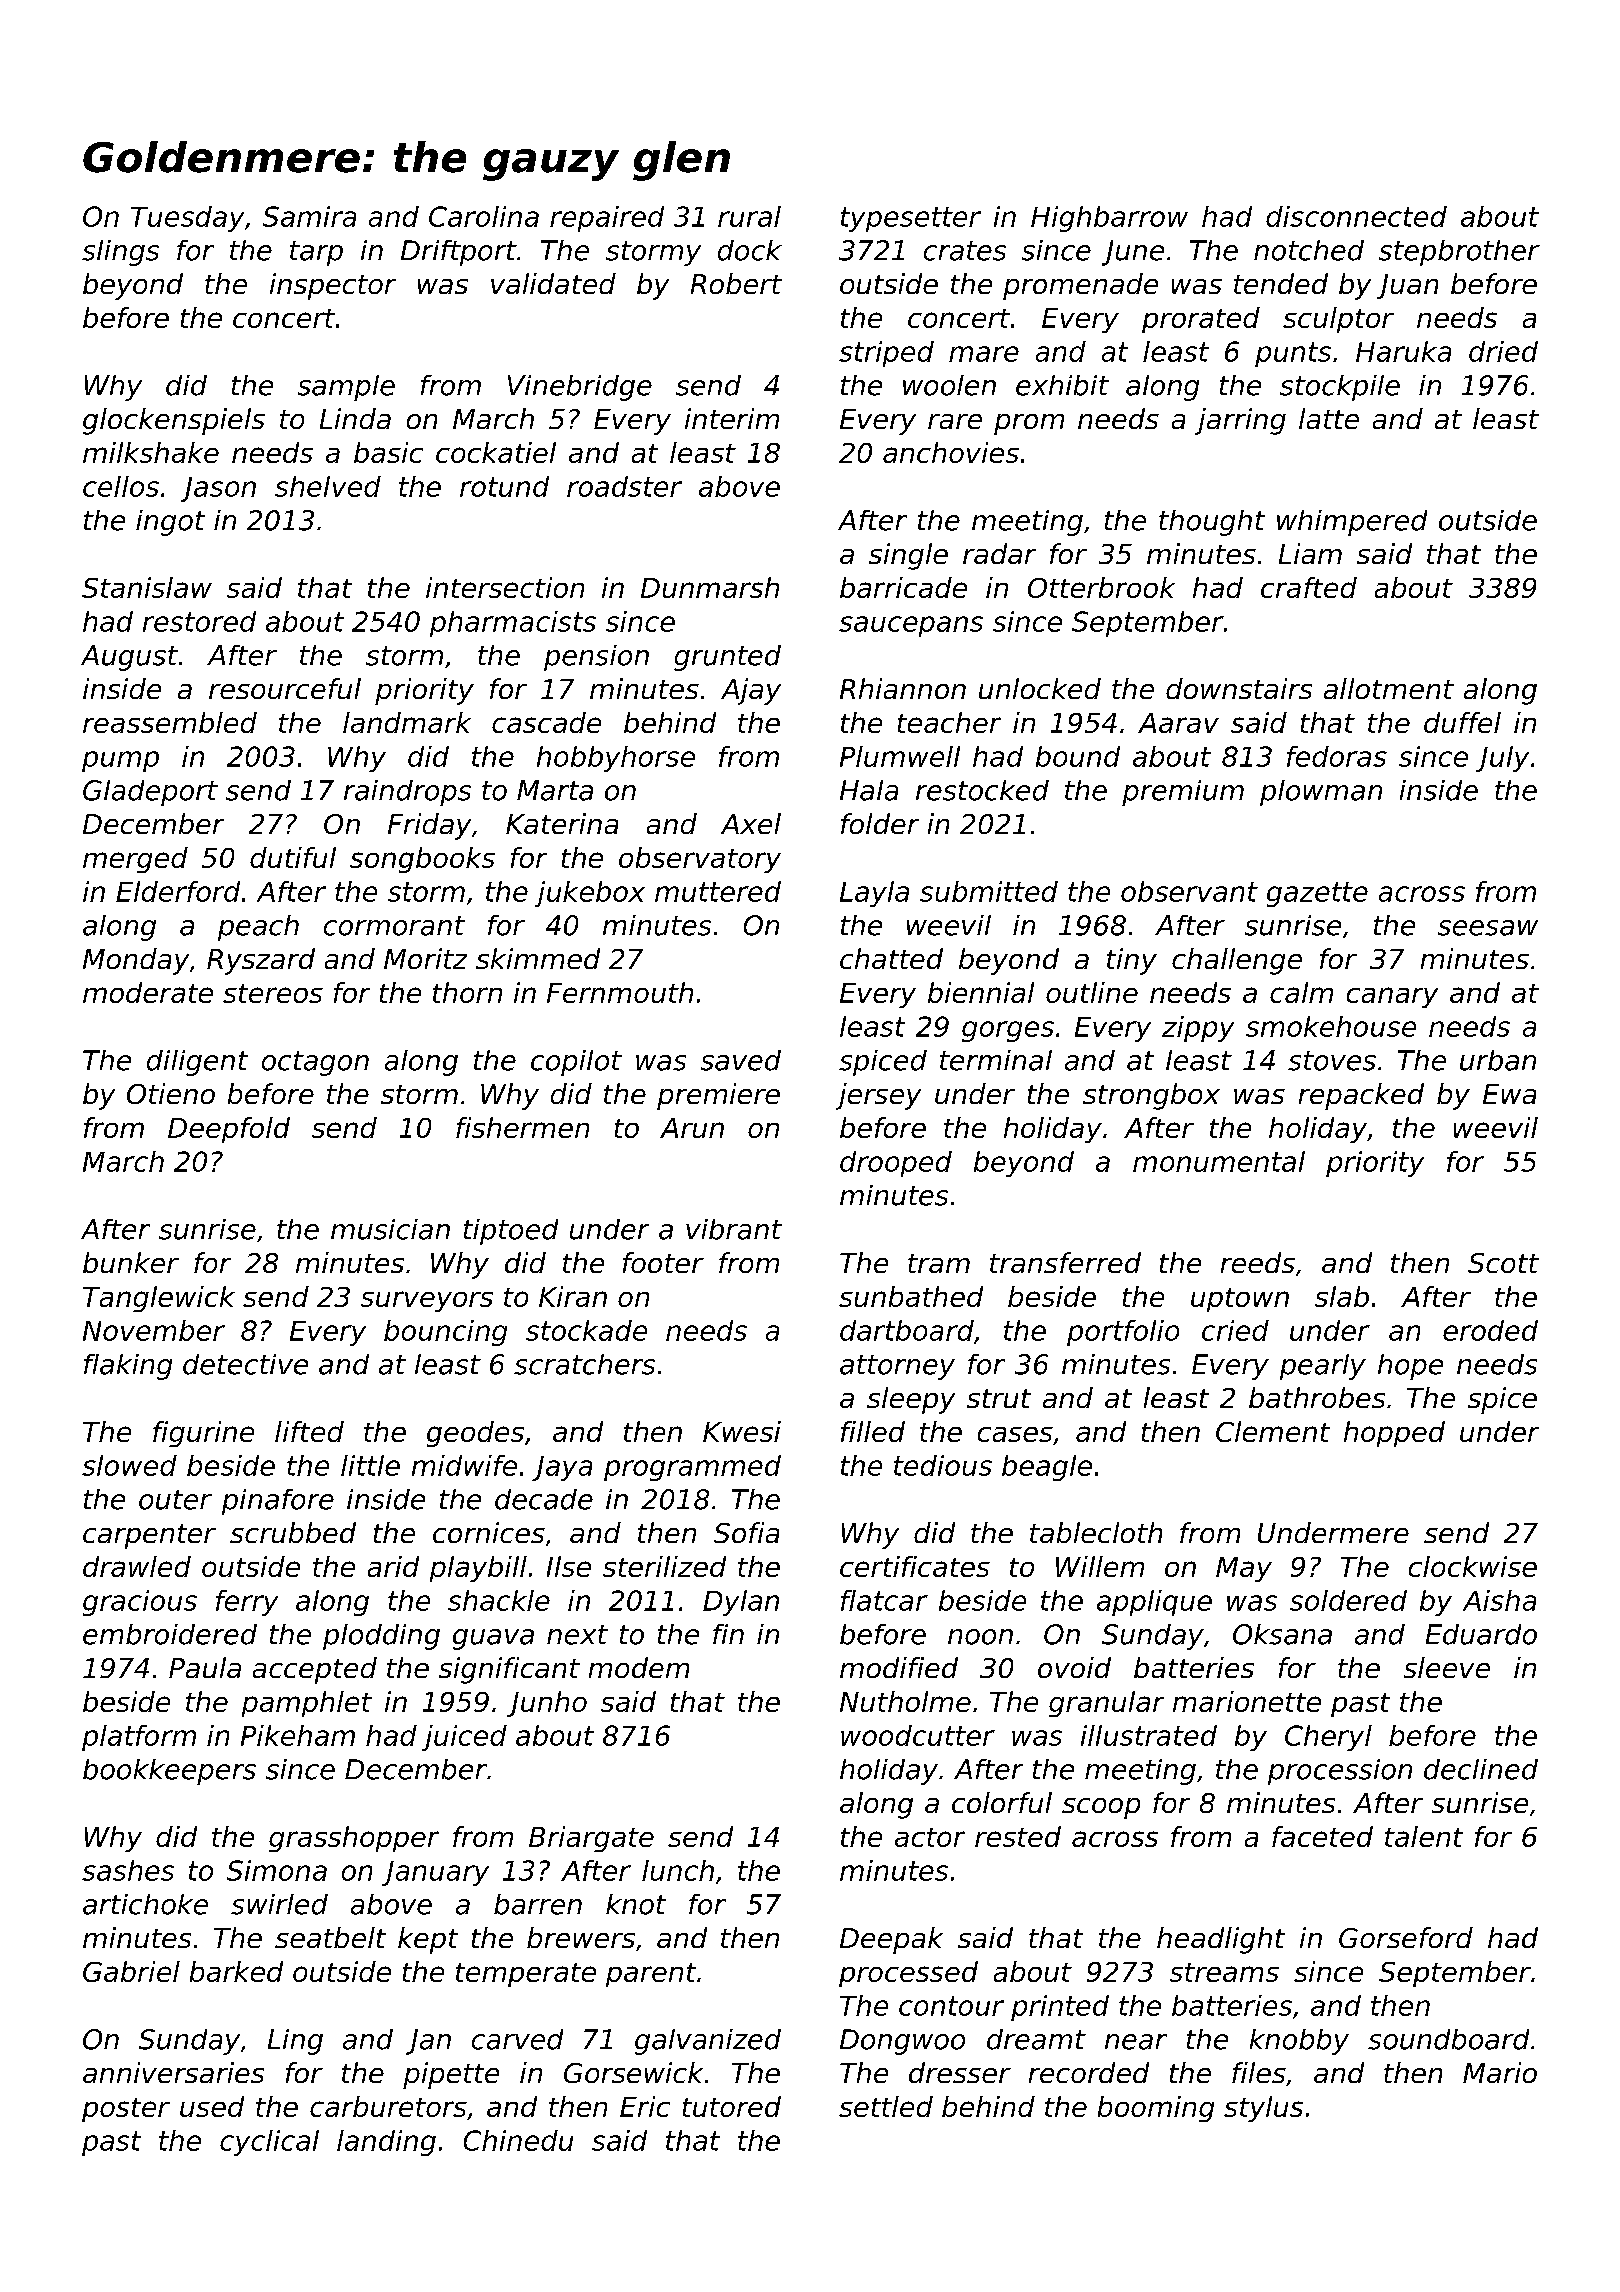 Image resolution: width=1620 pixels, height=2292 pixels. Describe the element at coordinates (576, 1063) in the image. I see `copilot` at that location.
